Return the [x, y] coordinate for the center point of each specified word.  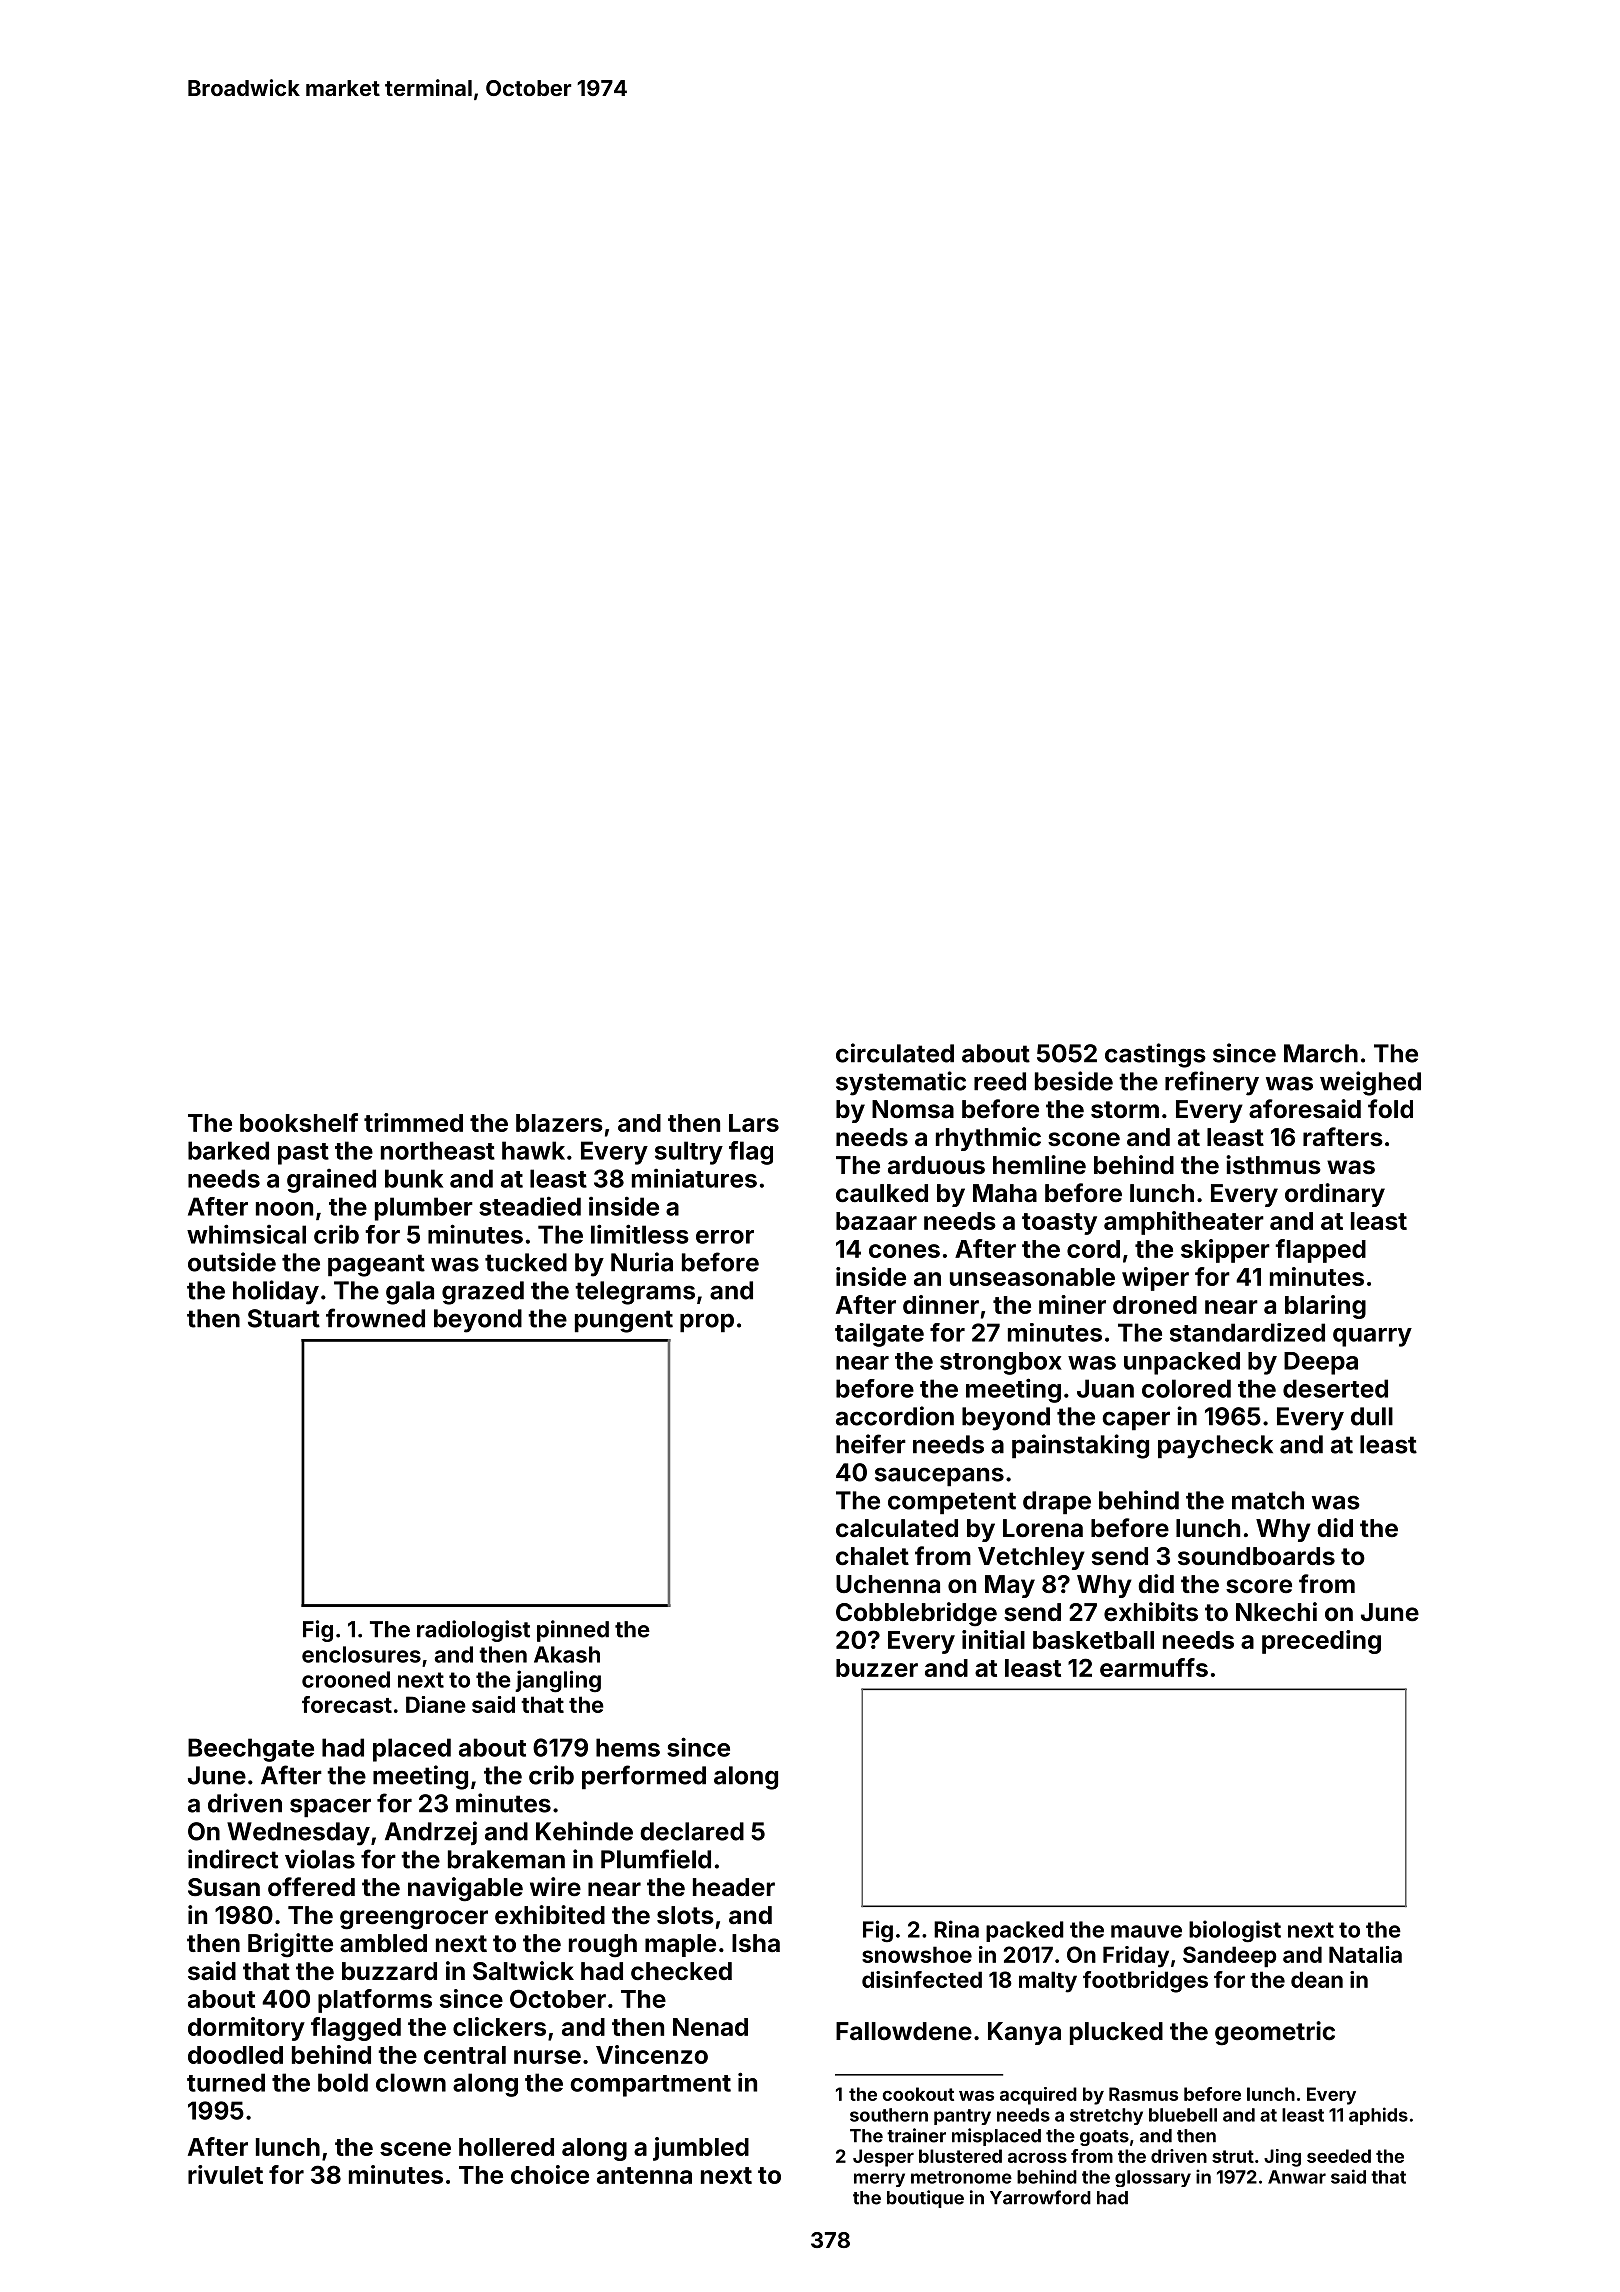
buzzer [877, 1668]
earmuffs [1154, 1667]
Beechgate [251, 1750]
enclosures [361, 1654]
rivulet [225, 2174]
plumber [424, 1209]
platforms [375, 2001]
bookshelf [299, 1122]
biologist [1235, 1931]
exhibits [1151, 1612]
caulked [882, 1193]
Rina [956, 1929]
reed [1000, 1081]
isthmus [1273, 1165]
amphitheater [1184, 1223]
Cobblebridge [916, 1614]
